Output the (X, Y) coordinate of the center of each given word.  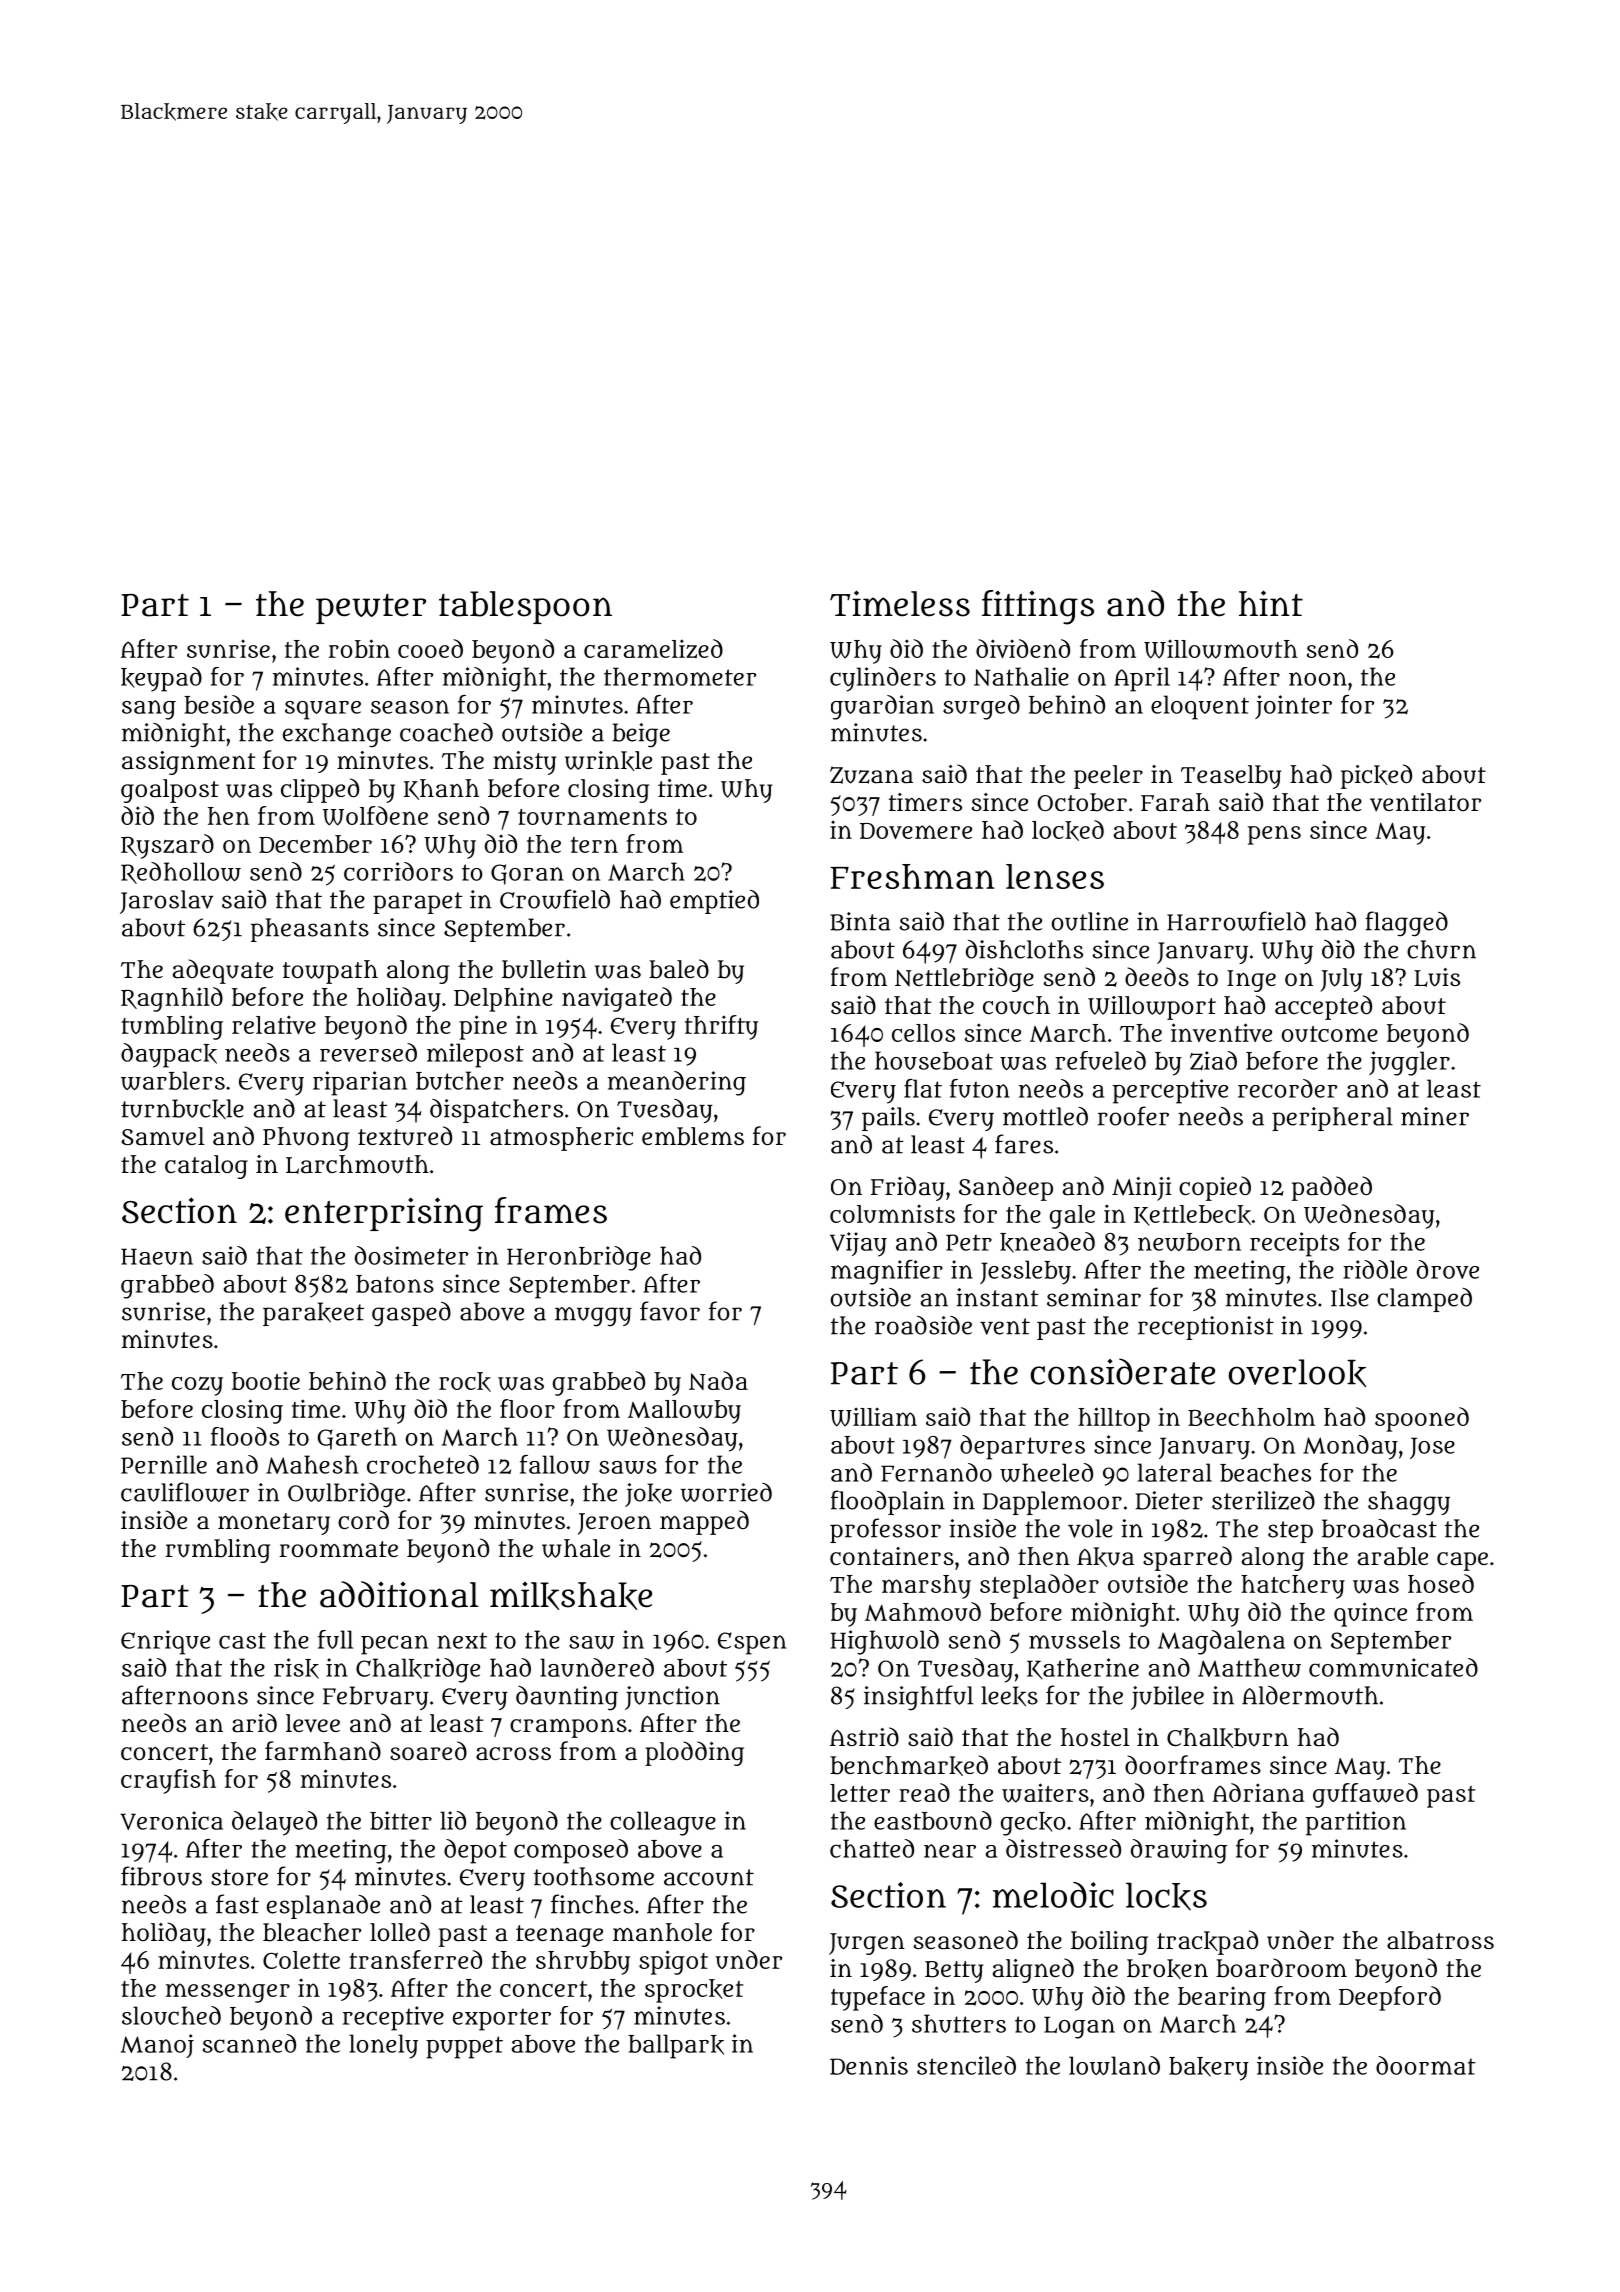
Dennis (869, 2065)
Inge (1251, 981)
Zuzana (871, 775)
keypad (161, 679)
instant (997, 1297)
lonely (383, 2046)
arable (1393, 1556)
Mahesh (312, 1464)
